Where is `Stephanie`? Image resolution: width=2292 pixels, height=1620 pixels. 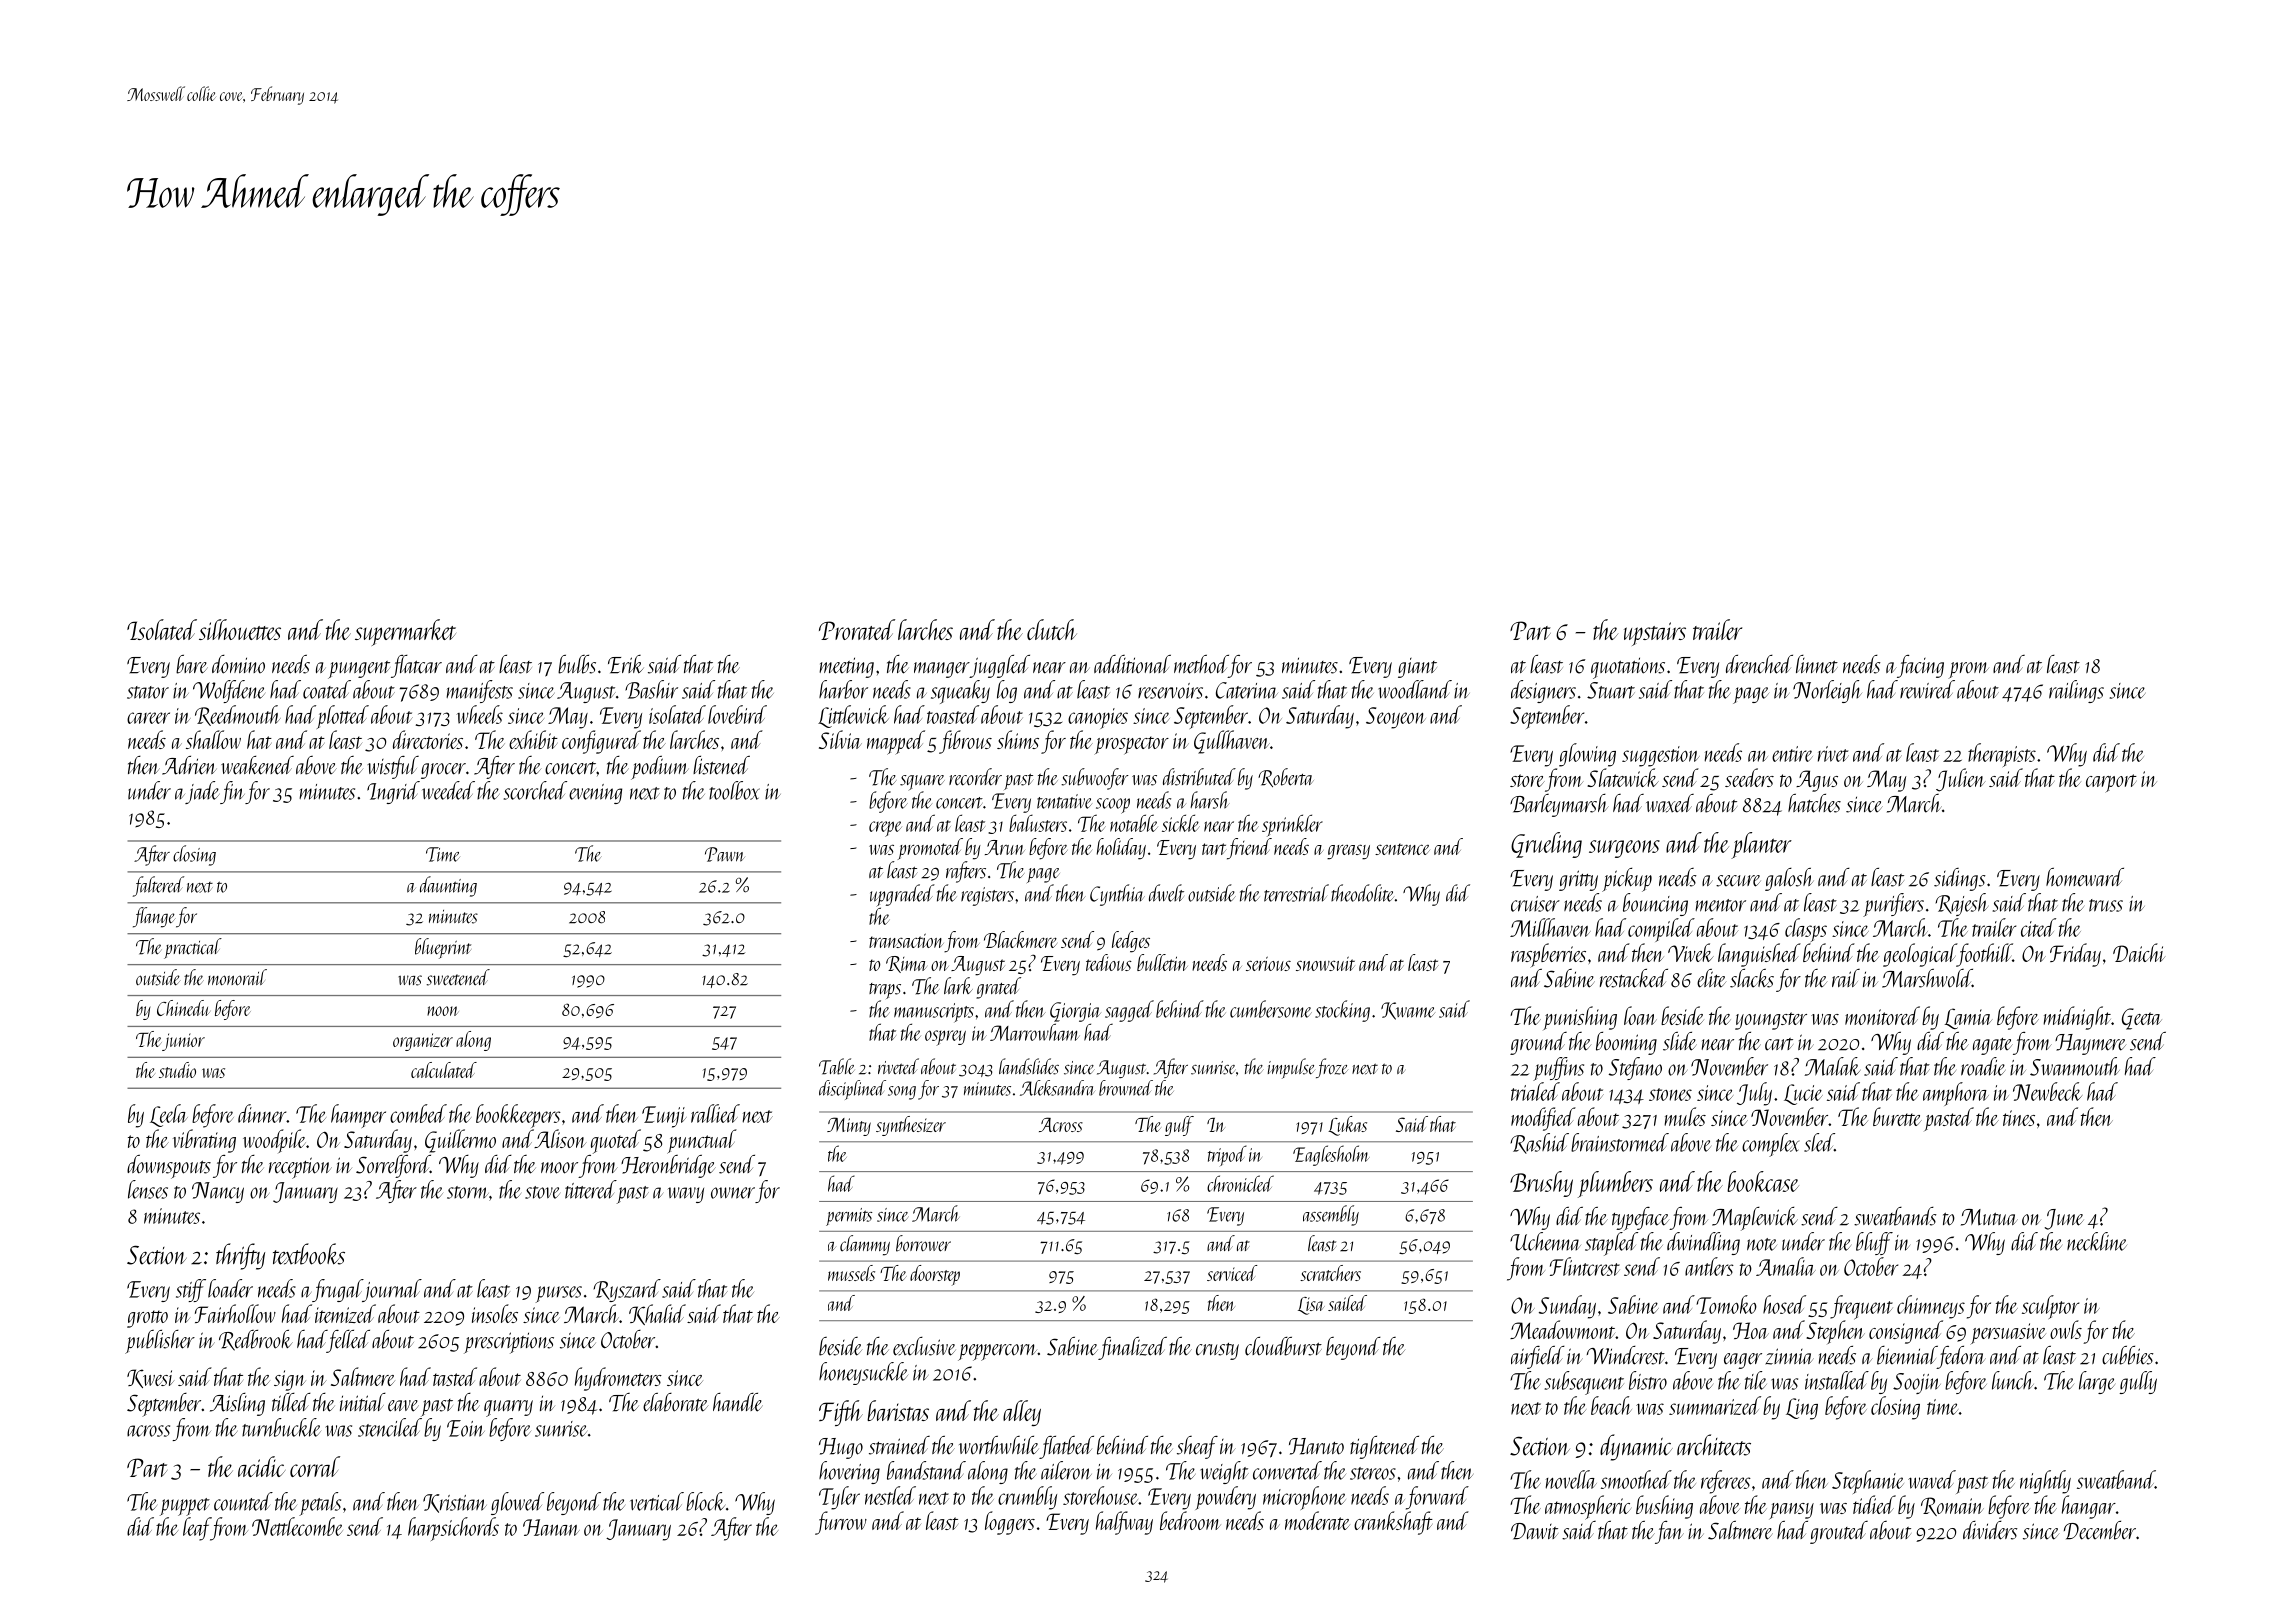 Stephanie is located at coordinates (1868, 1482).
